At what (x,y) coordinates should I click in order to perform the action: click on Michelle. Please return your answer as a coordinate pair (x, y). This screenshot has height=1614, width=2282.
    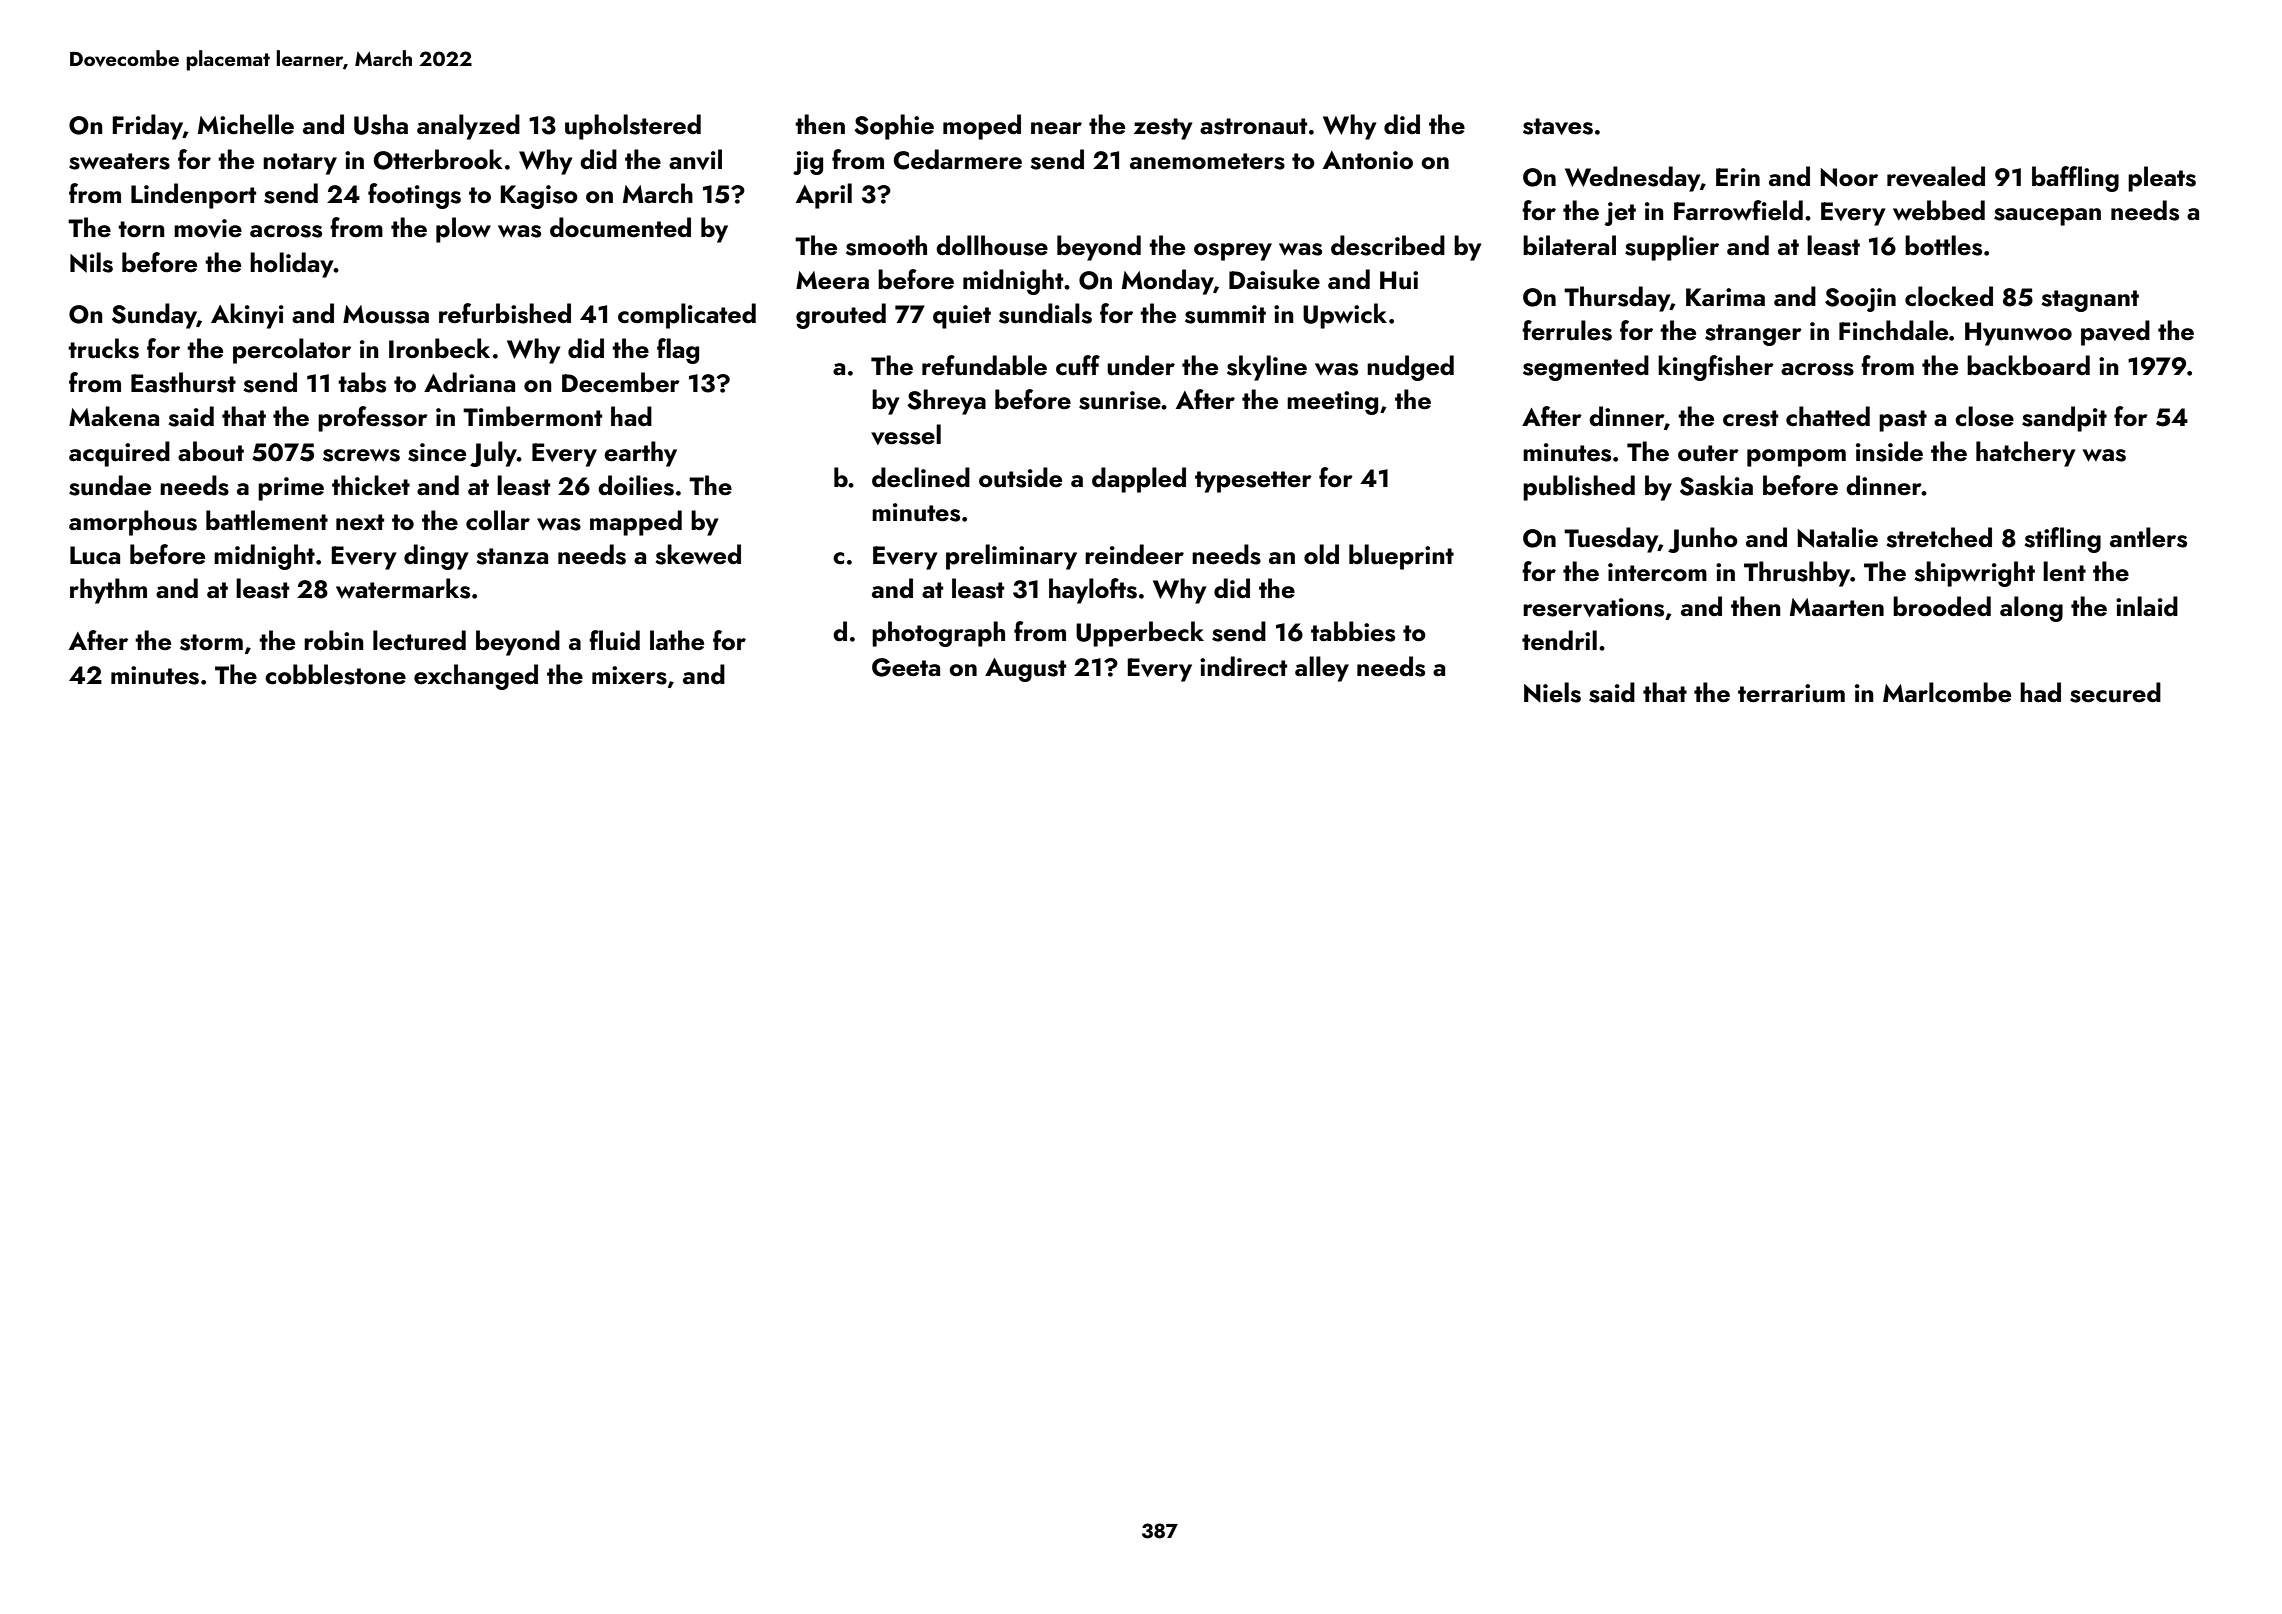
    Looking at the image, I should click on (246, 124).
